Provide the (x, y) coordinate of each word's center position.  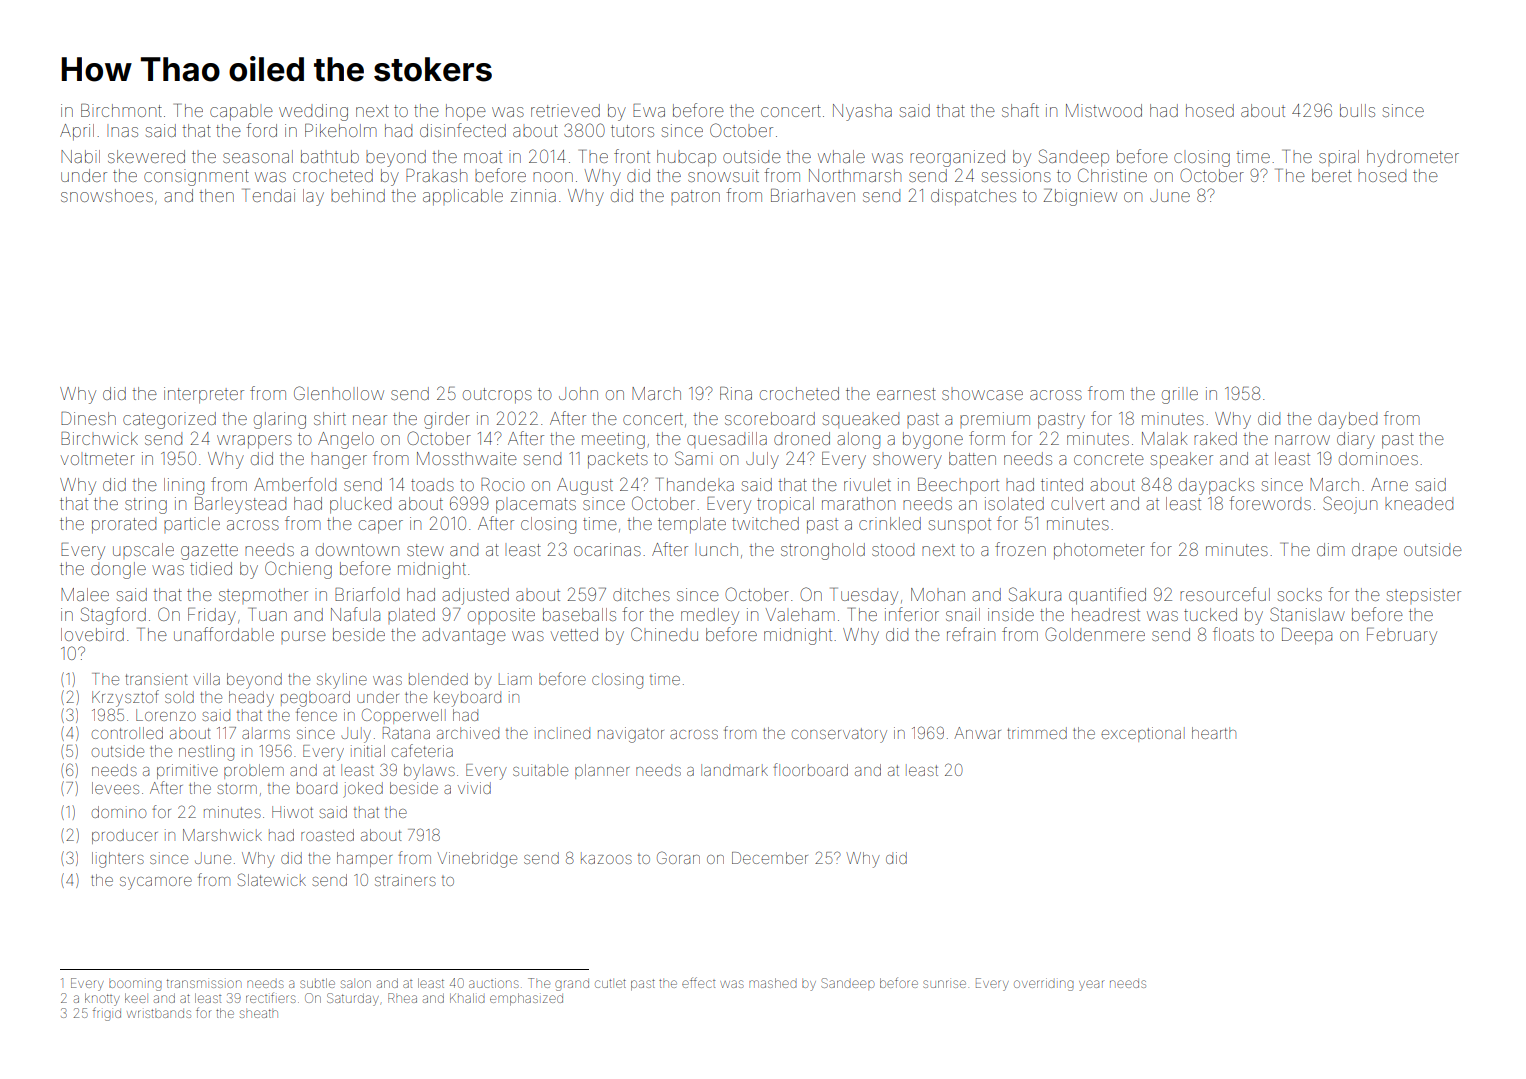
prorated (124, 525)
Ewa (649, 110)
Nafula (355, 614)
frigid (107, 1014)
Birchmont (121, 110)
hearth (1214, 733)
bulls (1357, 110)
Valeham (800, 614)
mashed (773, 983)
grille (1180, 395)
